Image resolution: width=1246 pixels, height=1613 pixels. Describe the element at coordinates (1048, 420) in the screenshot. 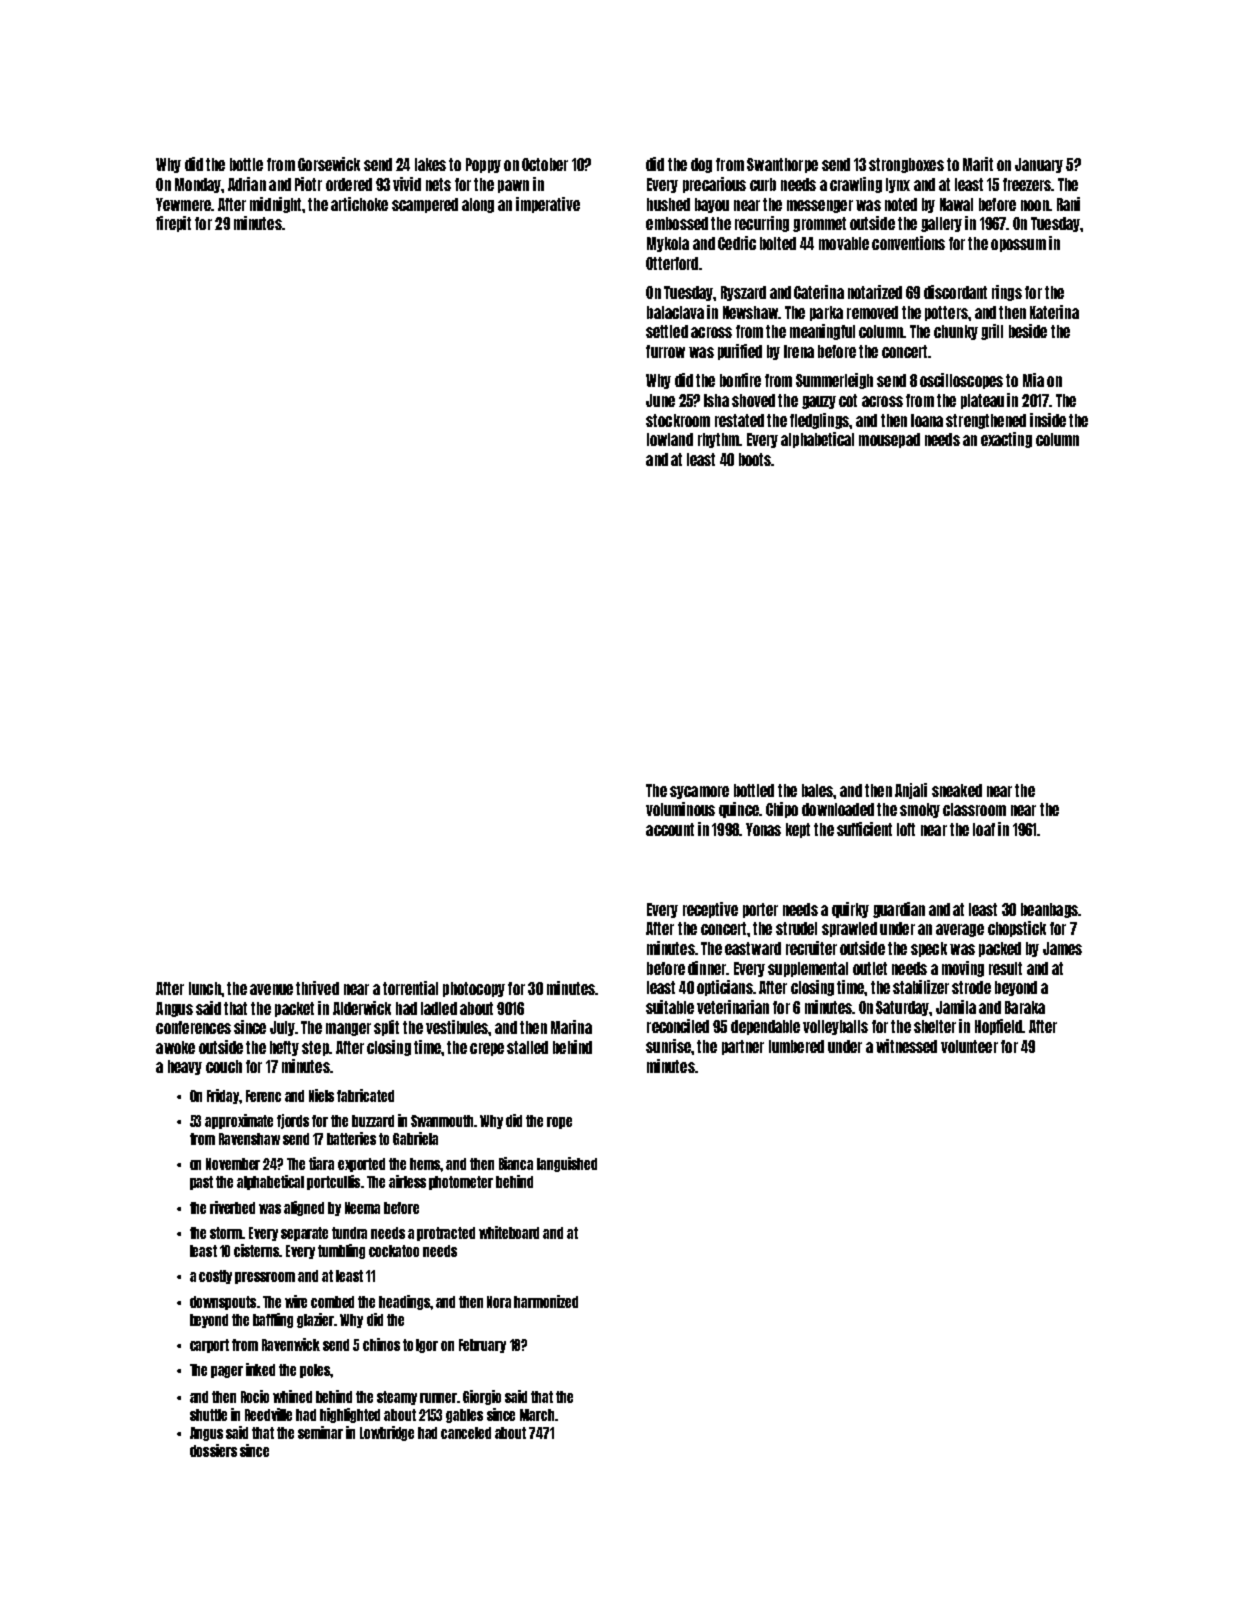

I see `inside` at that location.
